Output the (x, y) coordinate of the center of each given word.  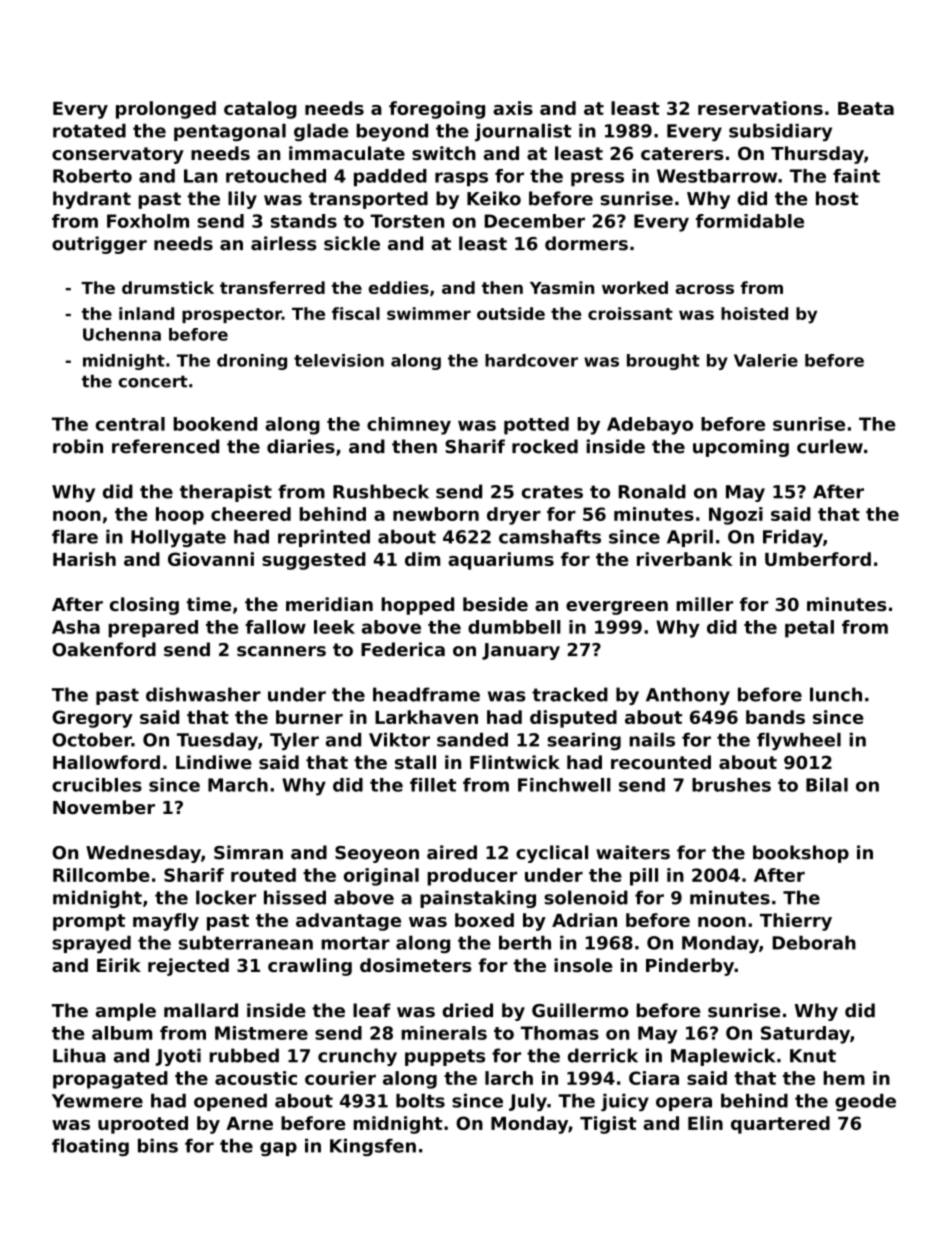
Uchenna (122, 334)
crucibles (97, 785)
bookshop (801, 854)
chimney (409, 426)
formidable (750, 221)
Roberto (92, 176)
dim (422, 559)
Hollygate (178, 538)
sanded (472, 740)
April (690, 538)
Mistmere (261, 1033)
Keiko (494, 198)
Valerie (766, 360)
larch (509, 1078)
